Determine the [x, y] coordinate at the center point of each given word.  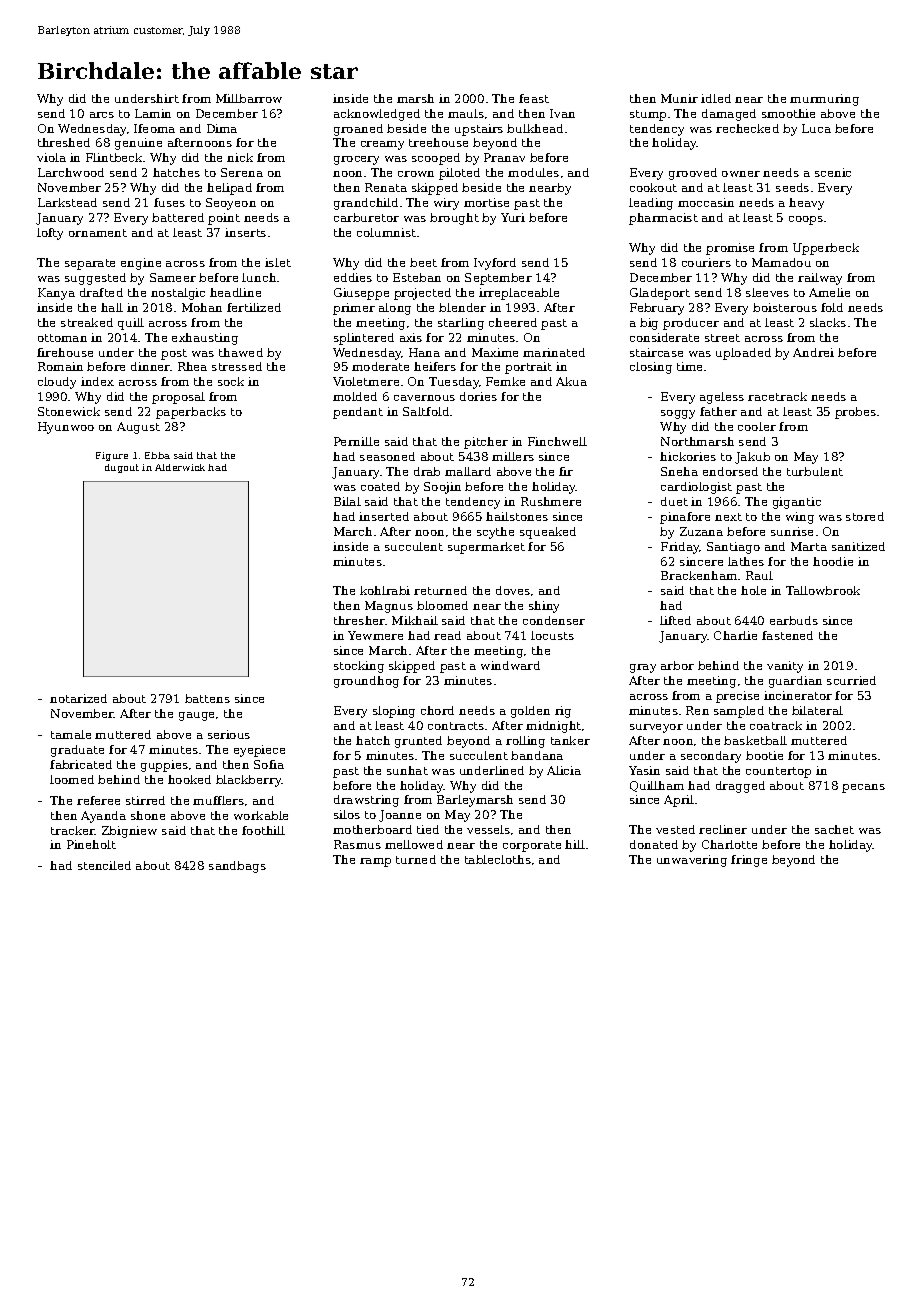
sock [231, 381]
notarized [78, 698]
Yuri [513, 217]
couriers [706, 262]
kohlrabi [385, 590]
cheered [513, 322]
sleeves [767, 292]
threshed [64, 142]
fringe [749, 861]
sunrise [792, 531]
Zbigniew [129, 832]
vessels [488, 829]
